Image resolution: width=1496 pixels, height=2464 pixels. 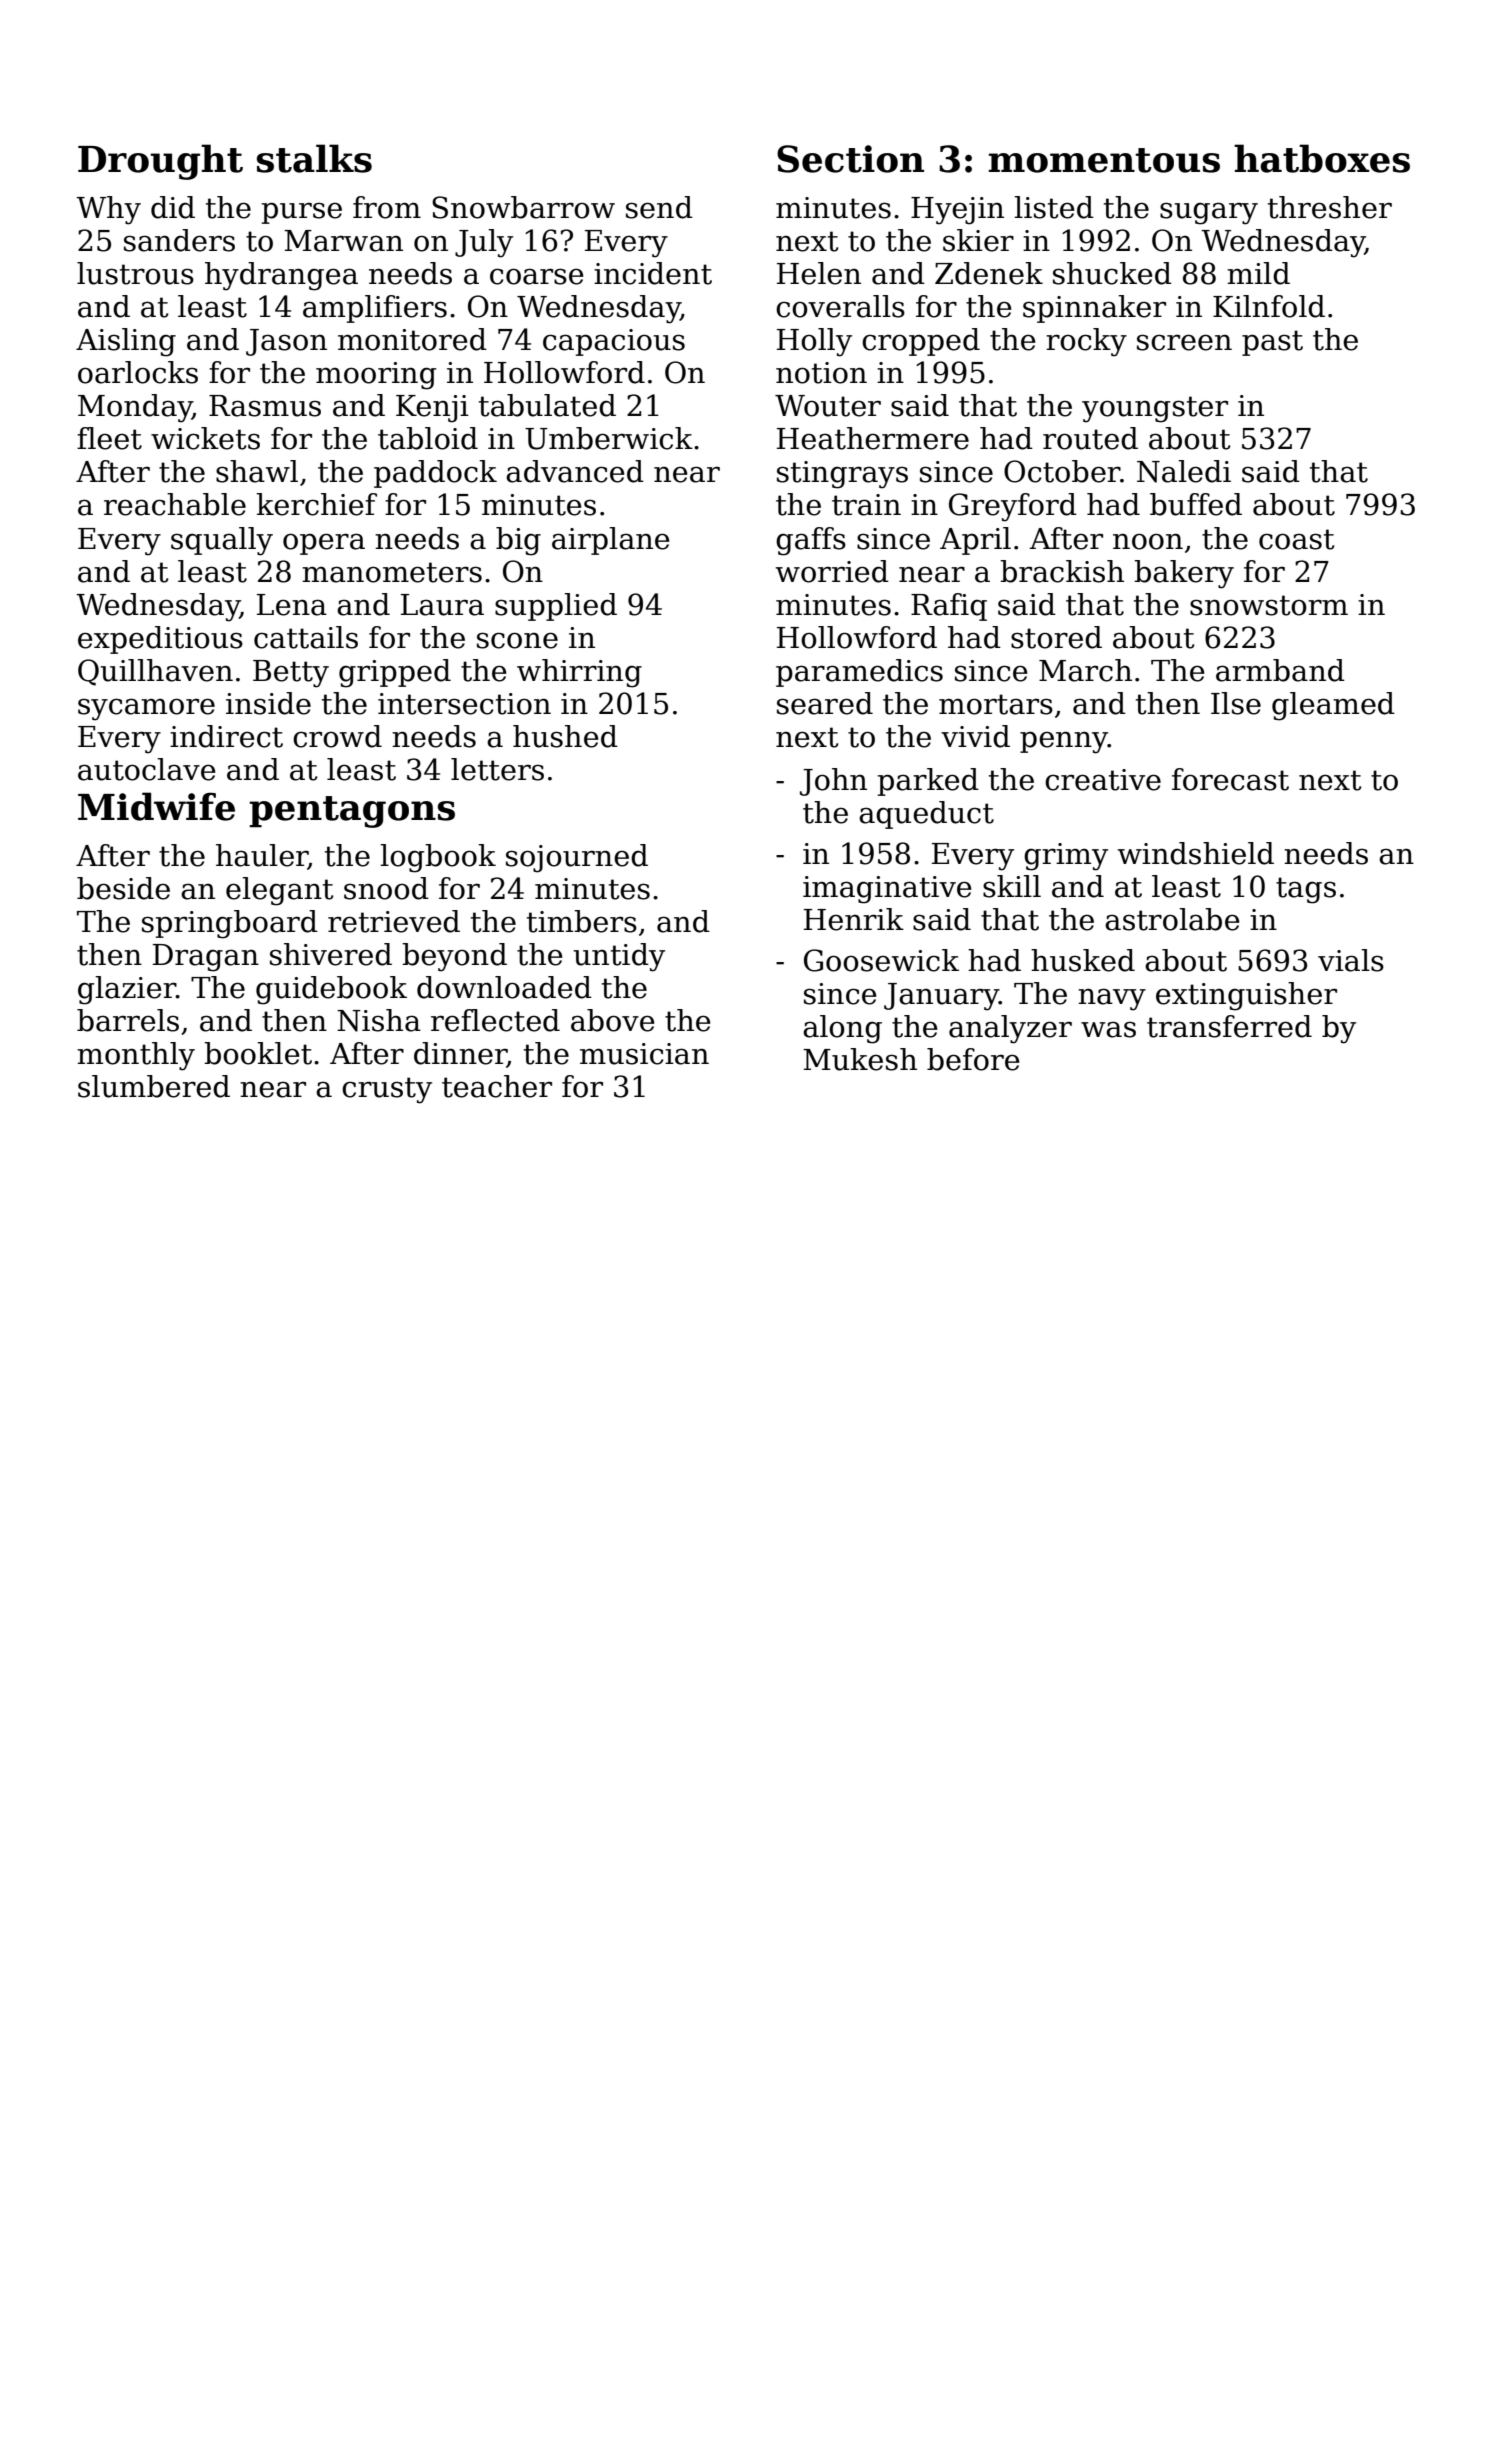 I want to click on hauler, so click(x=262, y=856).
